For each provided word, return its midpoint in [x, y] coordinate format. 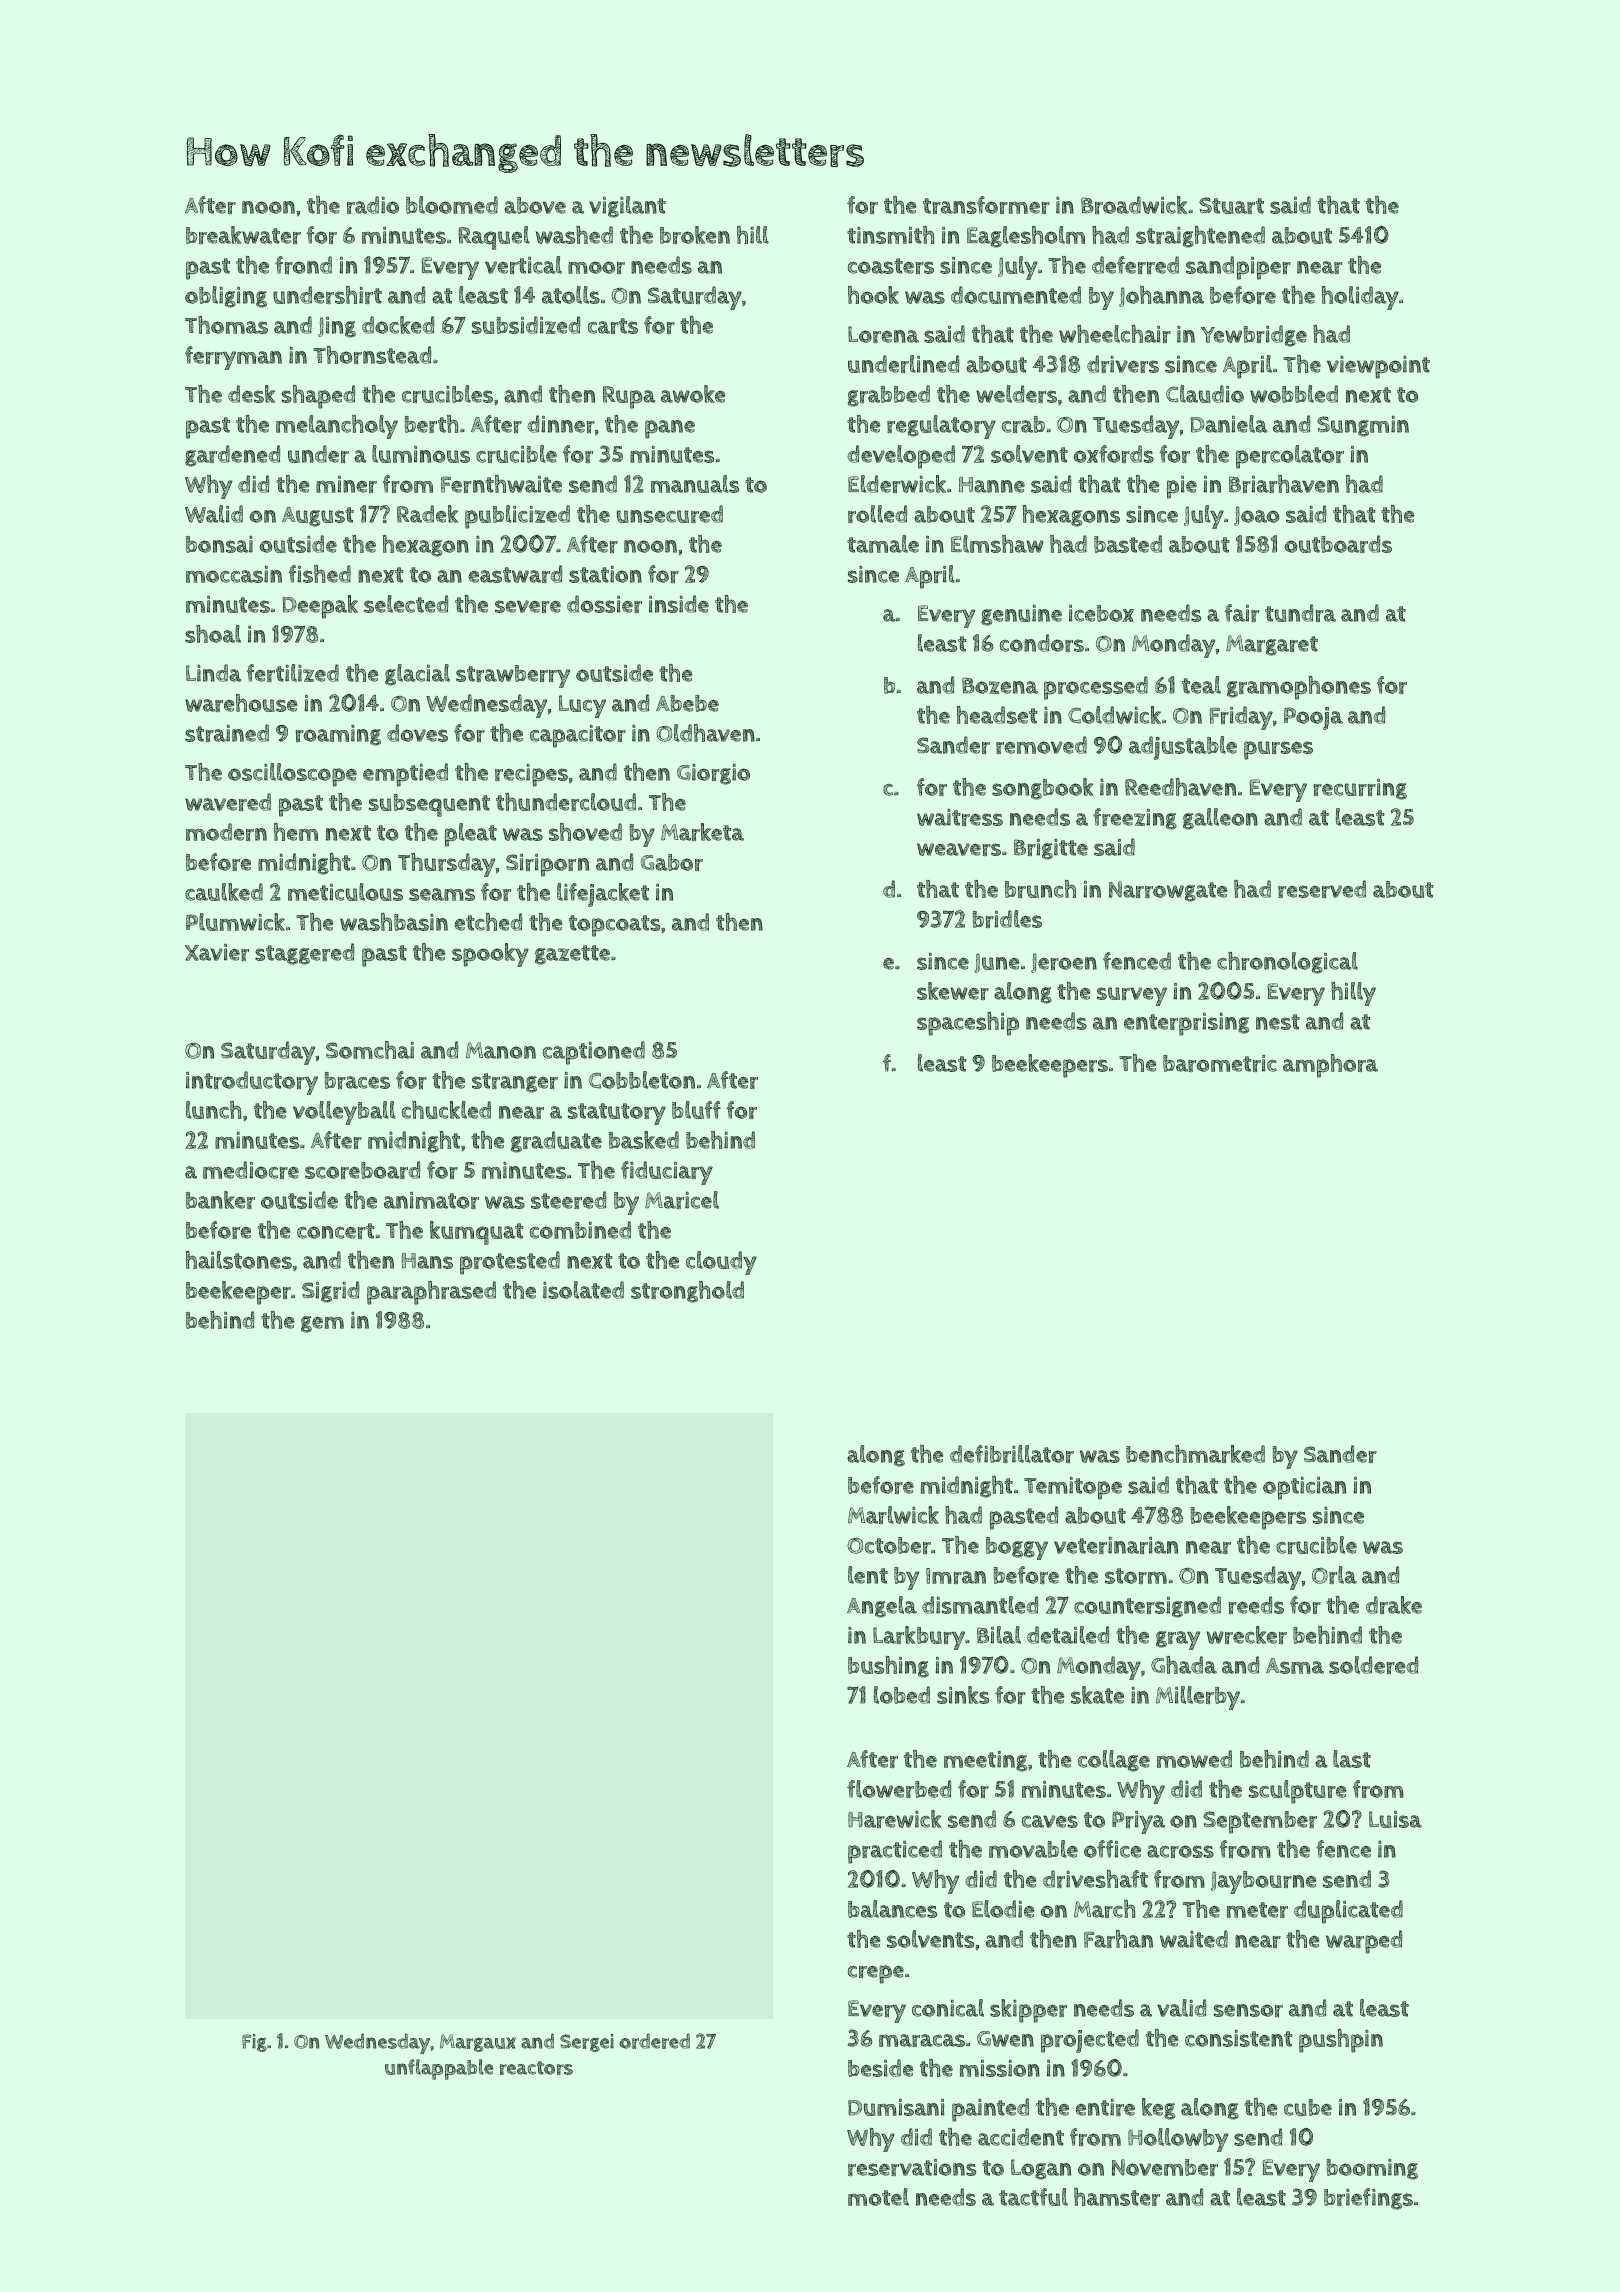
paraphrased [431, 1293]
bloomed [452, 205]
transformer [986, 205]
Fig [254, 2043]
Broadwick [1134, 205]
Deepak [320, 607]
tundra [1300, 613]
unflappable [439, 2069]
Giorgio [713, 774]
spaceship [968, 1024]
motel [878, 2197]
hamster [1117, 2197]
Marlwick [893, 1515]
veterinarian [1116, 1545]
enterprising [1186, 1024]
